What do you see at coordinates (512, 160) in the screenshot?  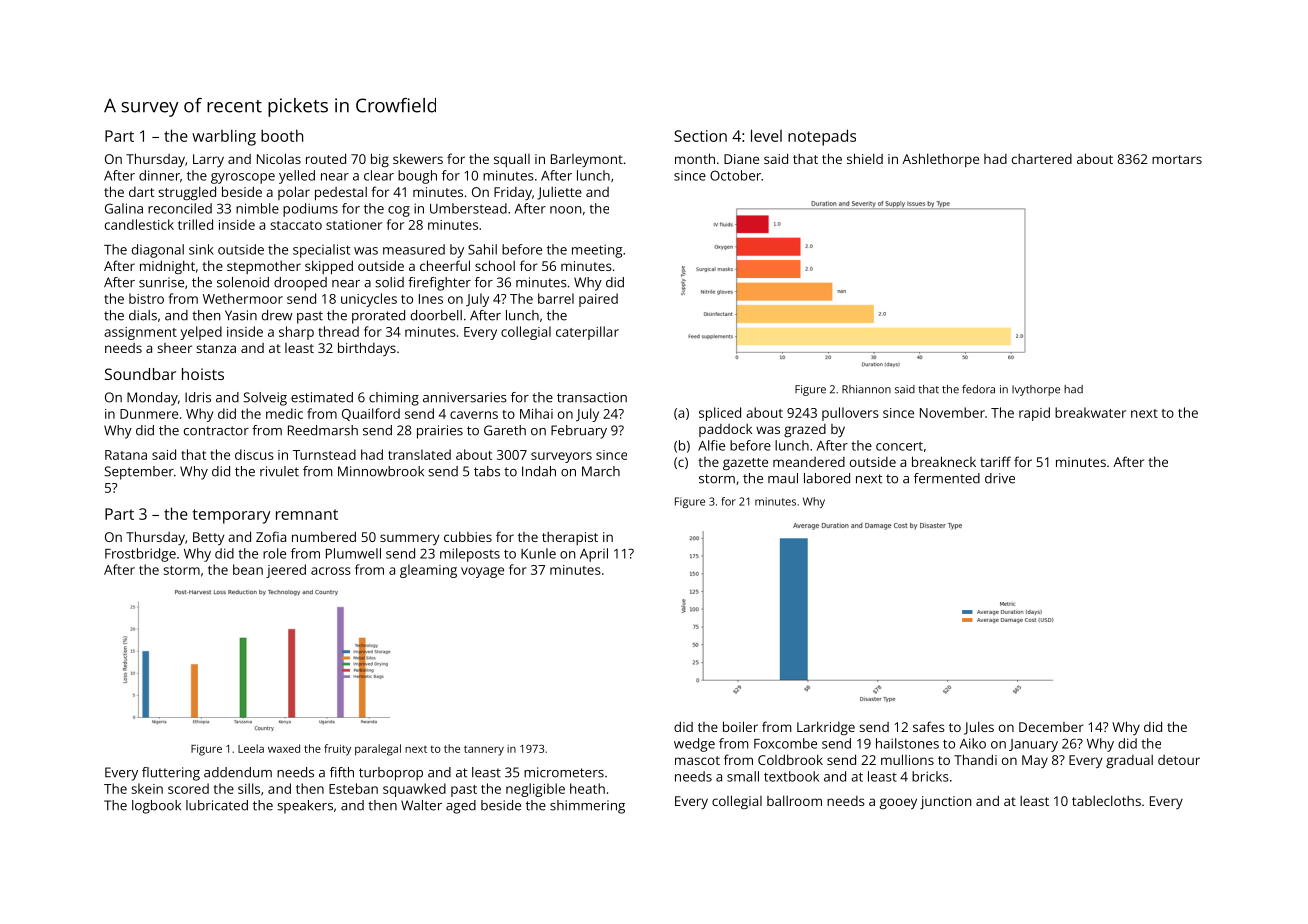 I see `squall` at bounding box center [512, 160].
